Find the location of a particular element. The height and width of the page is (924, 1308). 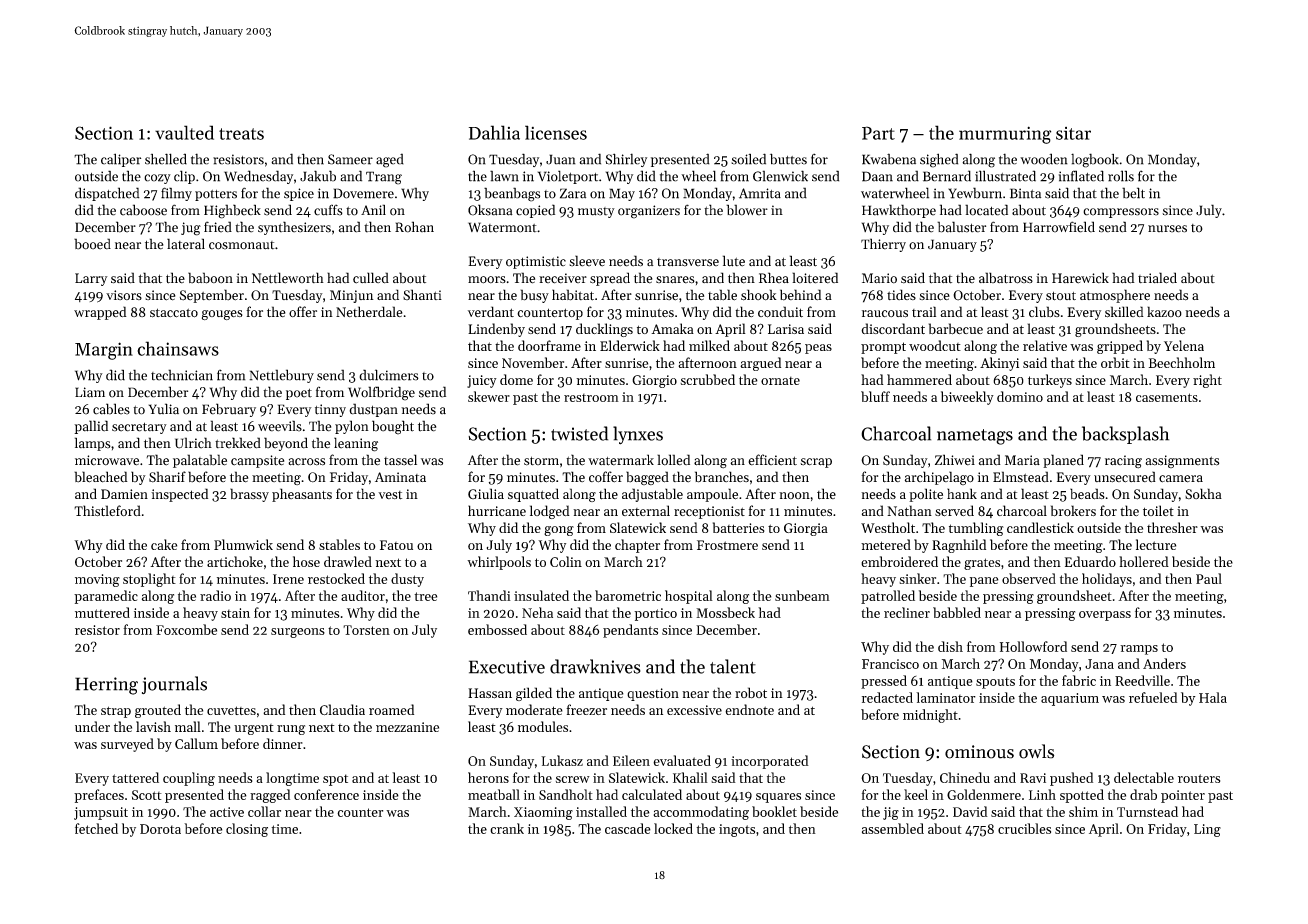

sitar is located at coordinates (1073, 133).
